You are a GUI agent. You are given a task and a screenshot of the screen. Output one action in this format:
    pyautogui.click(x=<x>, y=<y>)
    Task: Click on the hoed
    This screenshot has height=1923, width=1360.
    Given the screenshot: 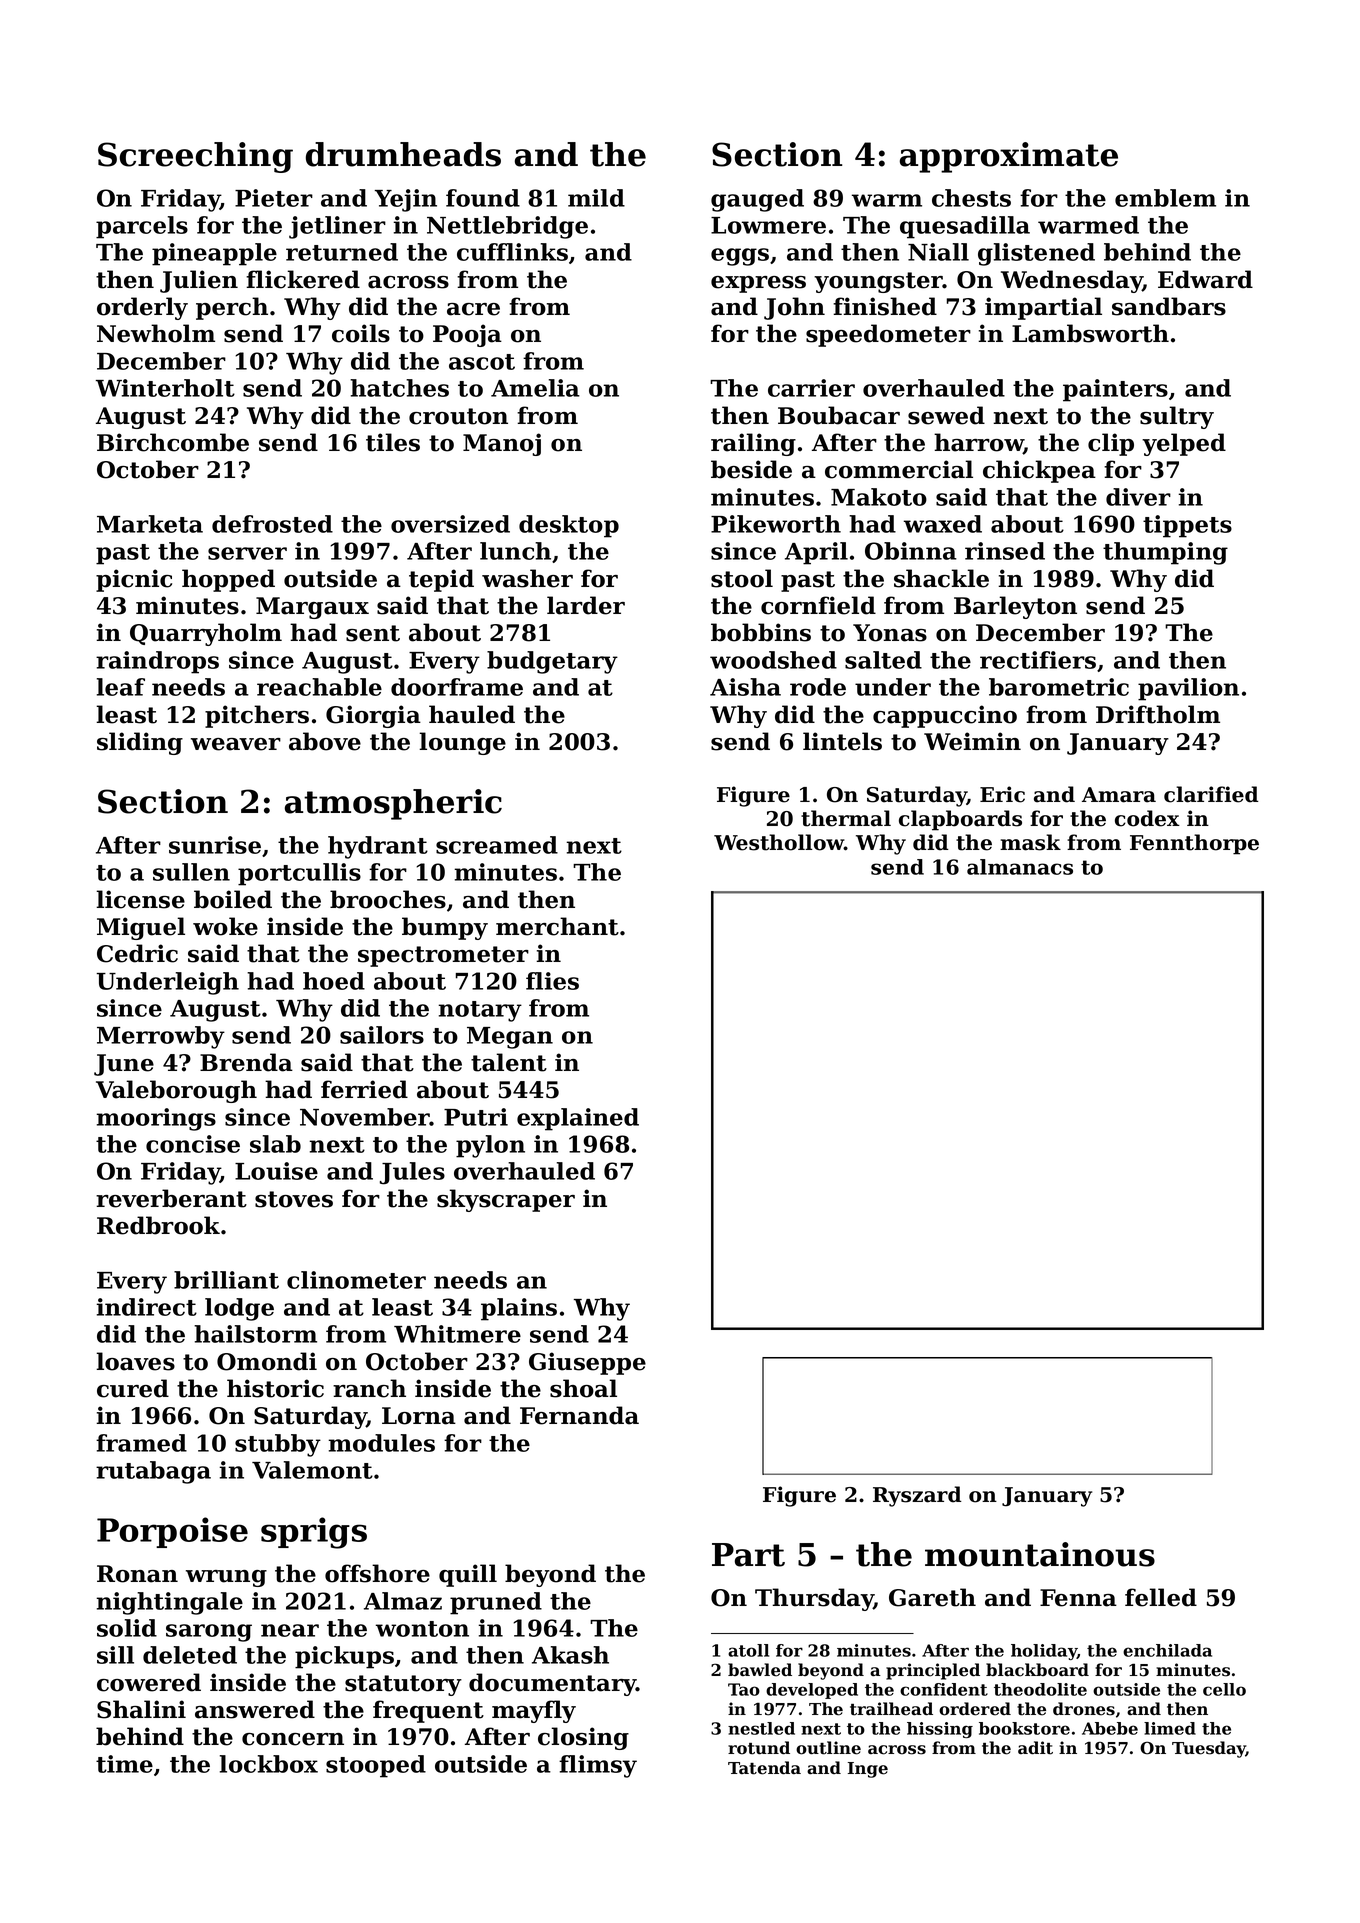 What is the action you would take?
    pyautogui.click(x=334, y=981)
